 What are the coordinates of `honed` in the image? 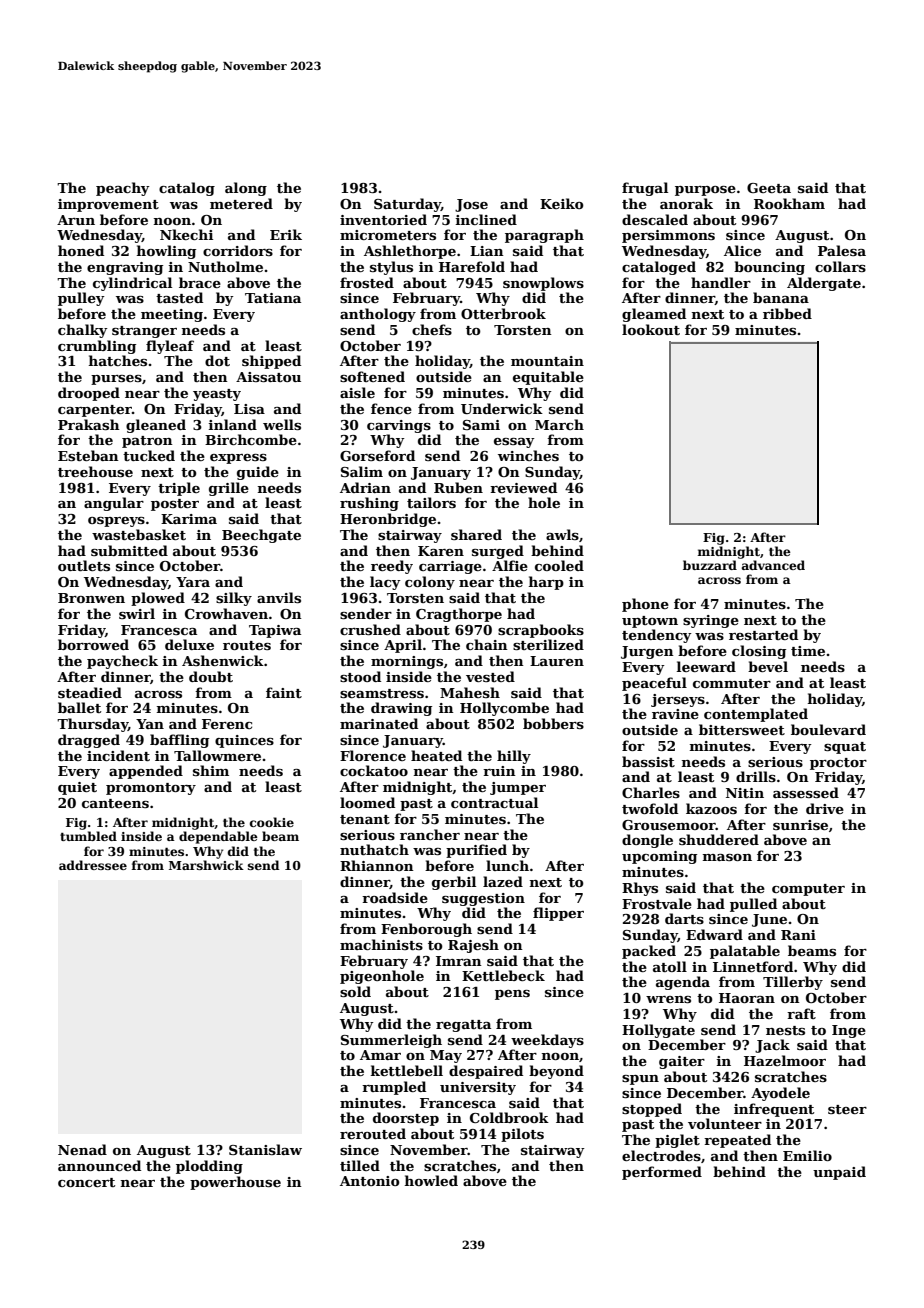 It's located at (81, 250).
